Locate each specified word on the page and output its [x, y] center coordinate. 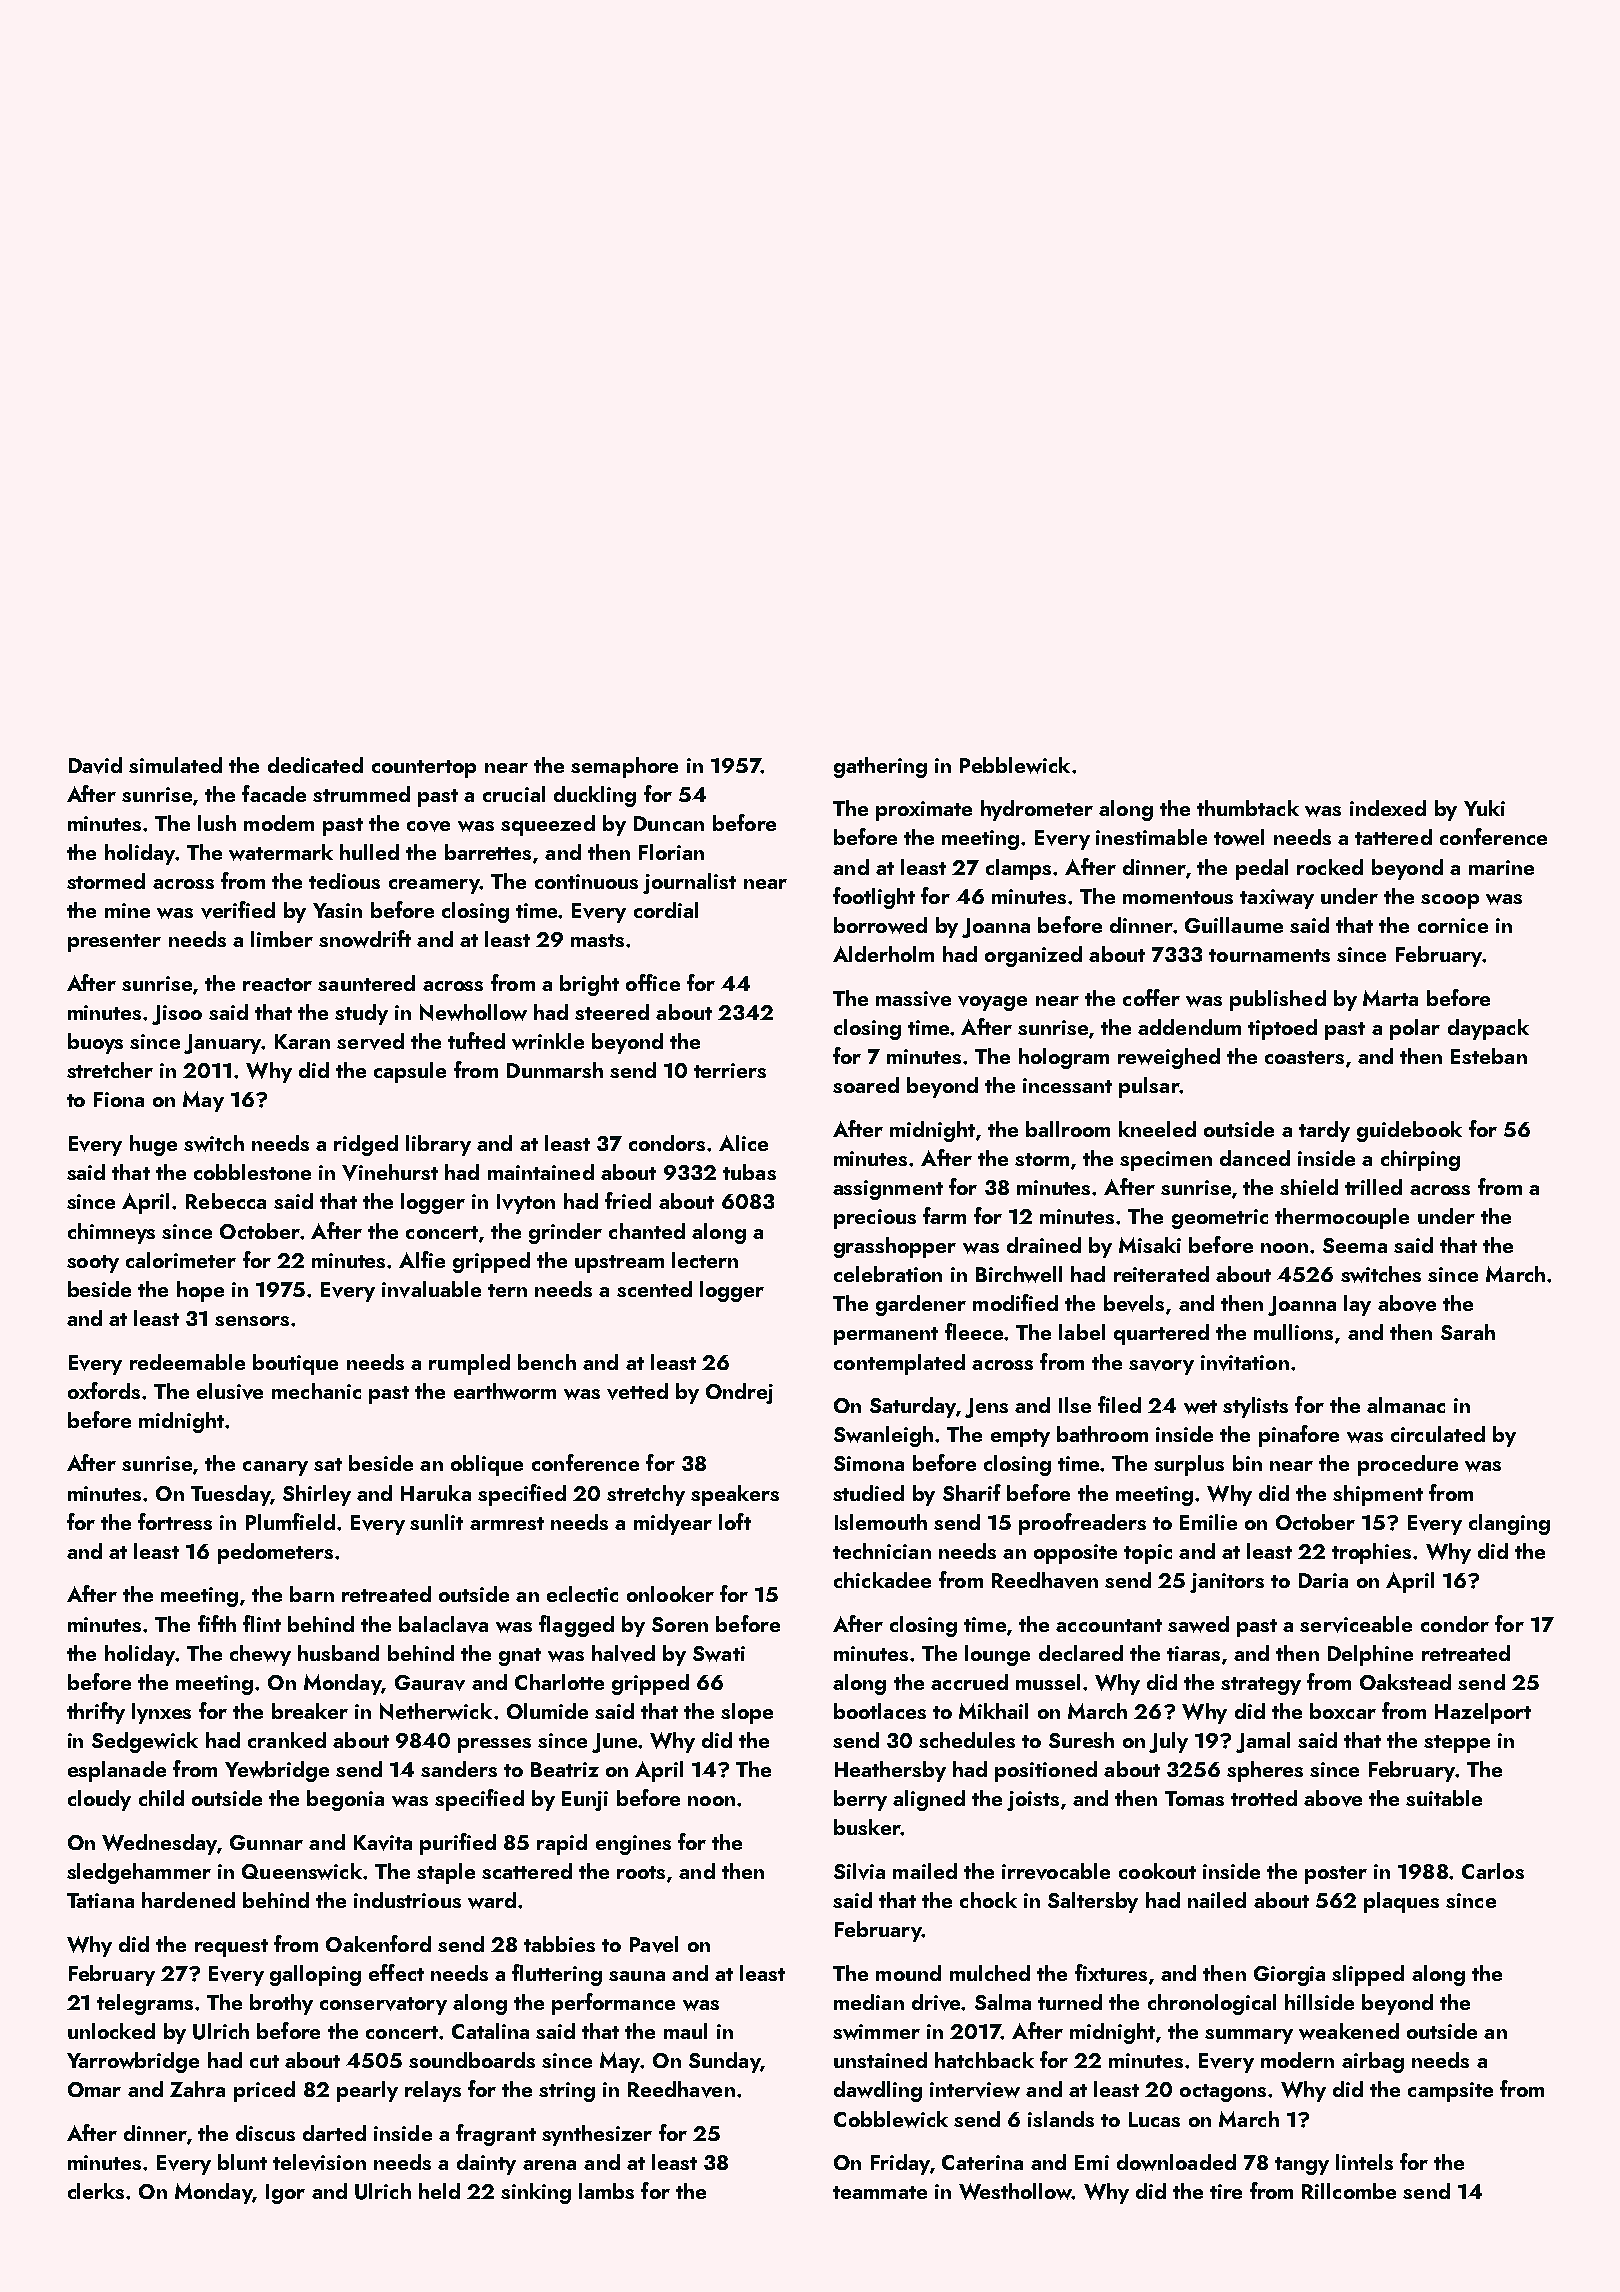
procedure [1408, 1465]
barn [312, 1594]
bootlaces [880, 1711]
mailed [925, 1871]
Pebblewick [1015, 765]
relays [433, 2091]
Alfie [422, 1259]
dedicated [315, 765]
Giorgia [1289, 1976]
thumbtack [1248, 808]
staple [446, 1873]
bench [547, 1362]
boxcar [1343, 1711]
